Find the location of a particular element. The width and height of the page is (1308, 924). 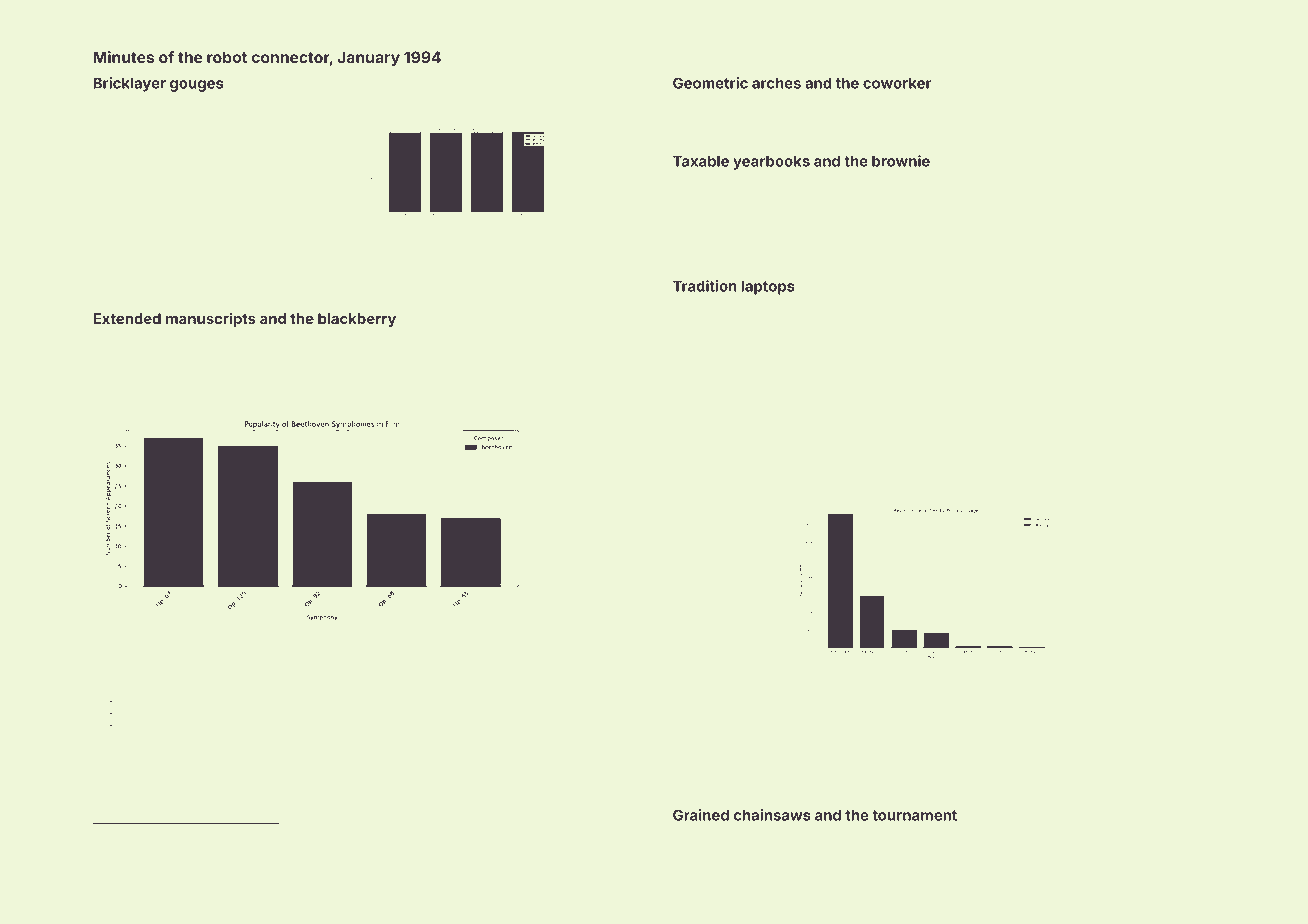

arches is located at coordinates (776, 83).
